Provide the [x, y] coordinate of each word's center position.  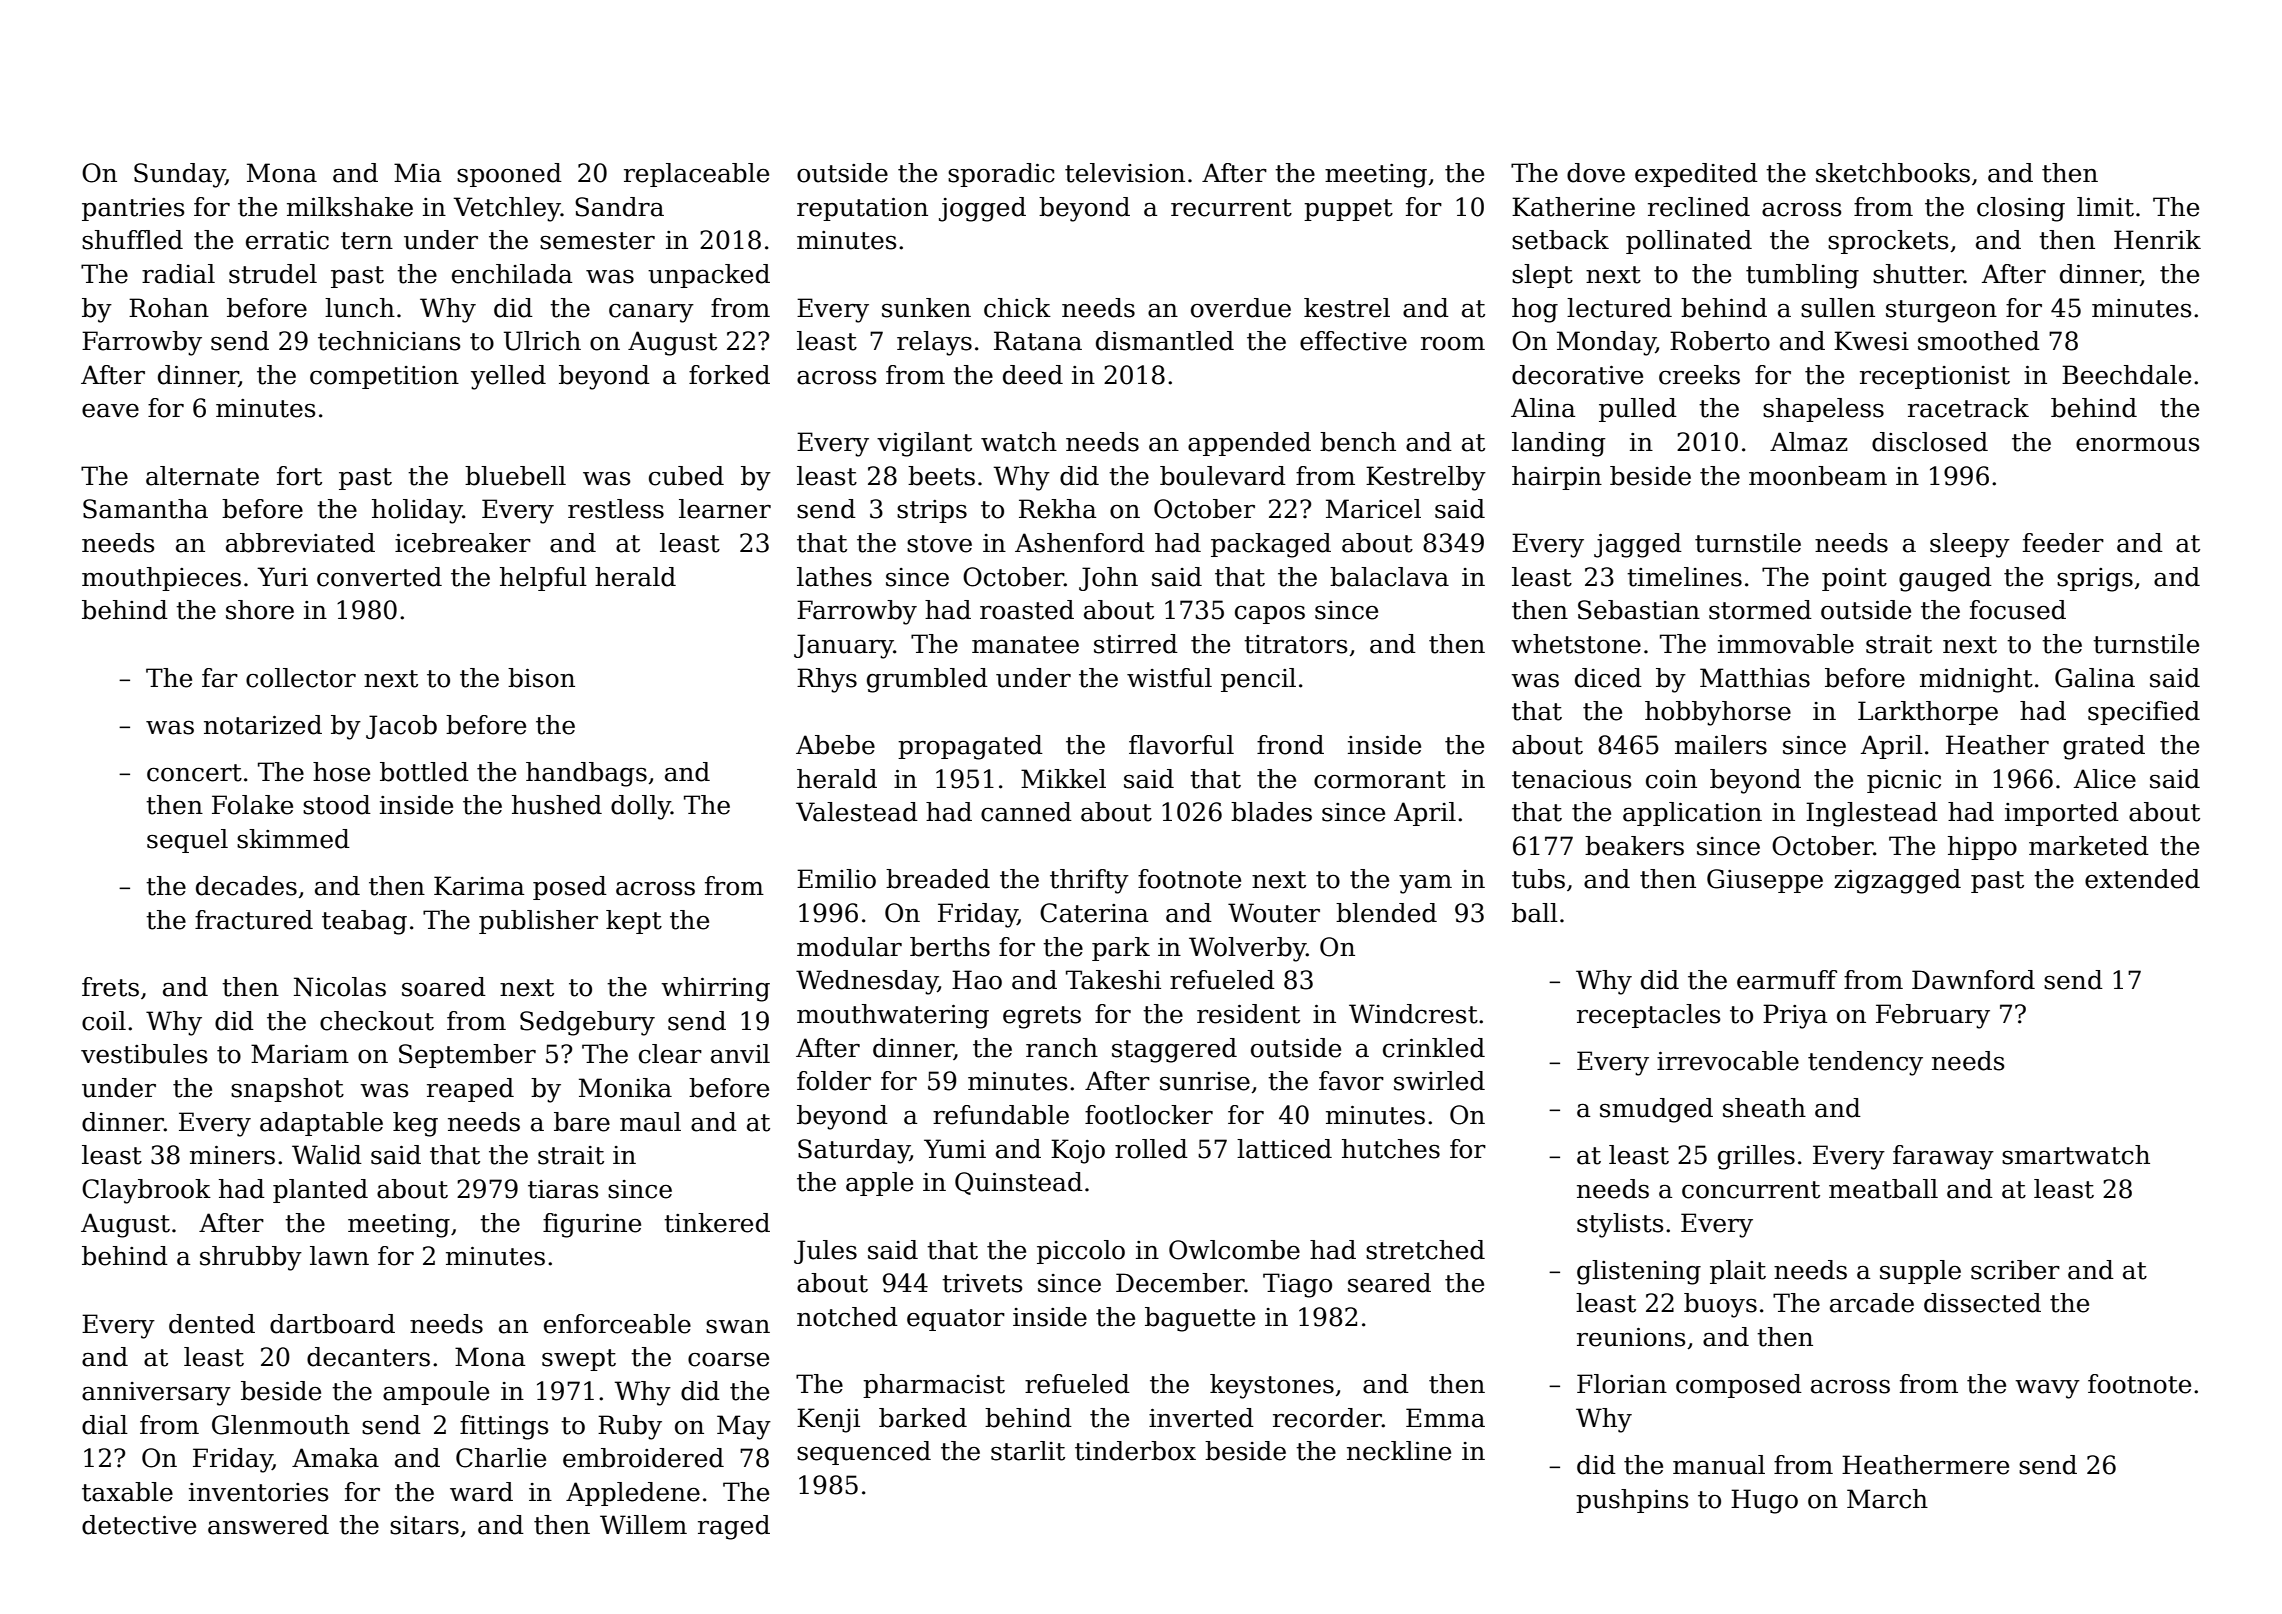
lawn [339, 1256]
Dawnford [1973, 980]
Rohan [169, 308]
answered [268, 1525]
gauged [1945, 579]
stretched [1425, 1250]
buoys [1720, 1305]
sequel [187, 841]
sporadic [1001, 175]
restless [616, 509]
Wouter [1274, 913]
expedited [1696, 175]
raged [734, 1527]
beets [941, 476]
